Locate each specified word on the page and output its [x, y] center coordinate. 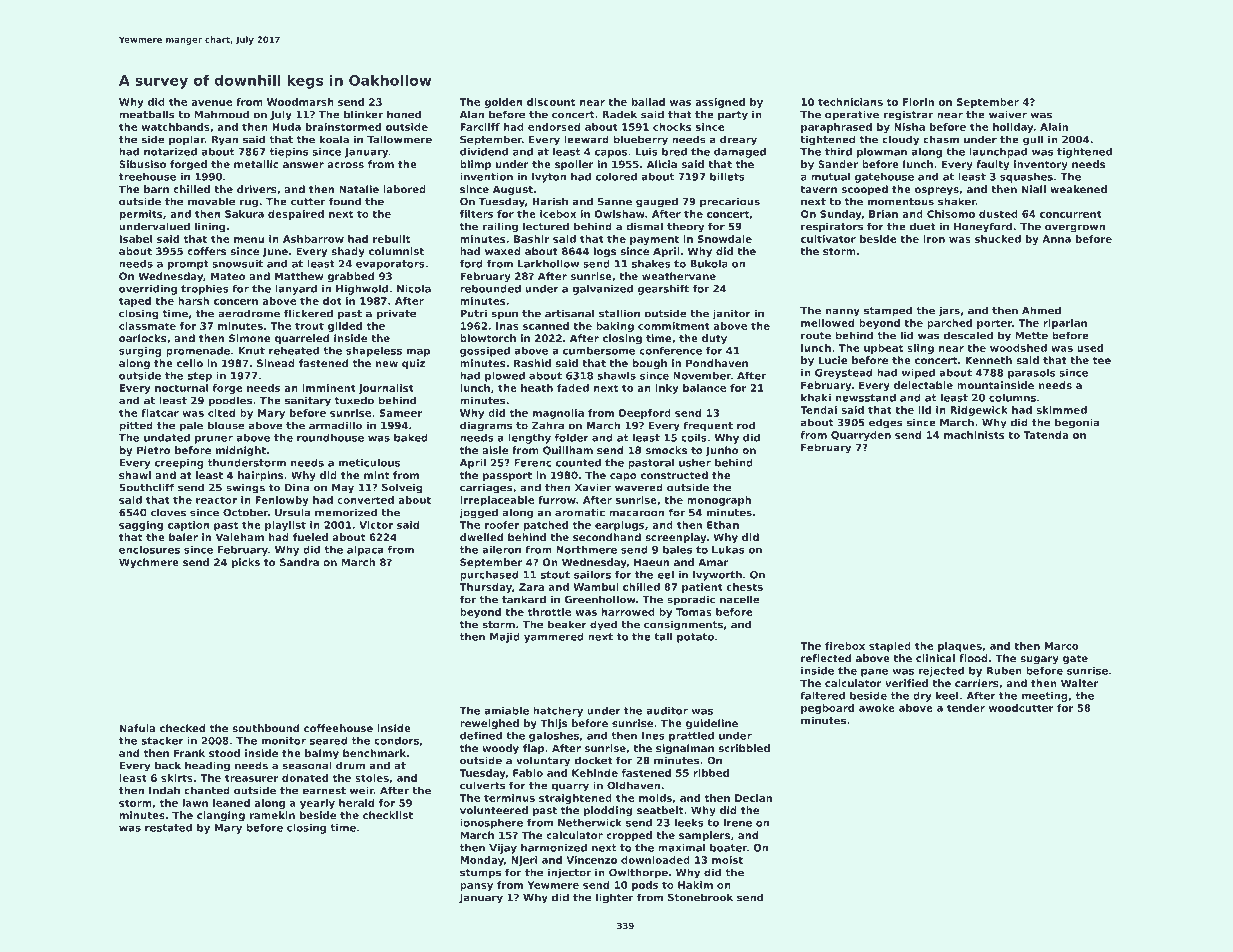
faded [573, 388]
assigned [720, 103]
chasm [941, 139]
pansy [476, 887]
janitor [731, 314]
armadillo [335, 425]
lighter [615, 898]
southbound [265, 728]
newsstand [866, 398]
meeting [1045, 697]
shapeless [374, 352]
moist [727, 860]
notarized [170, 152]
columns [1012, 398]
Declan [753, 798]
